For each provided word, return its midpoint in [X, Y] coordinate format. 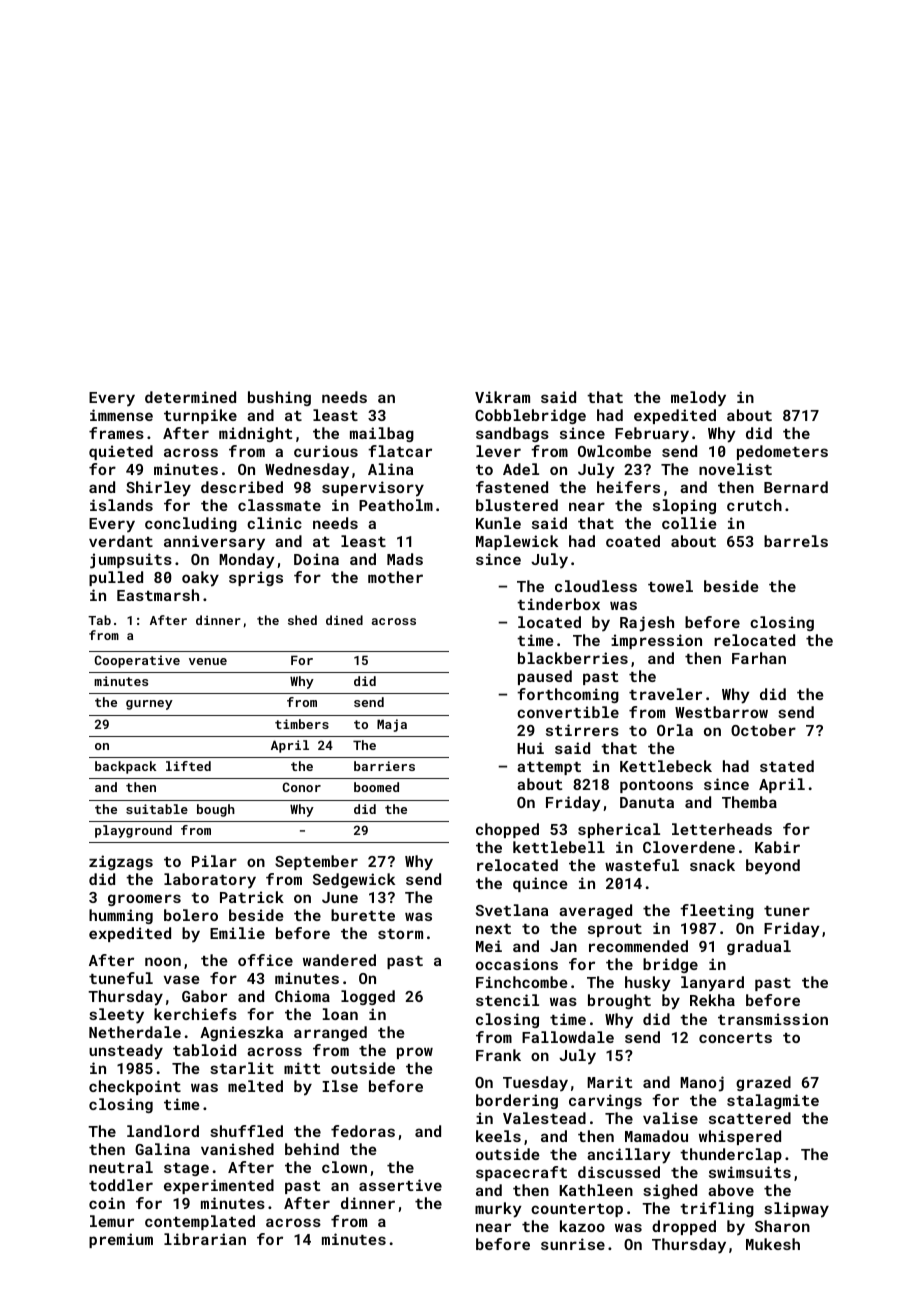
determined [190, 397]
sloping [684, 506]
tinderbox [558, 604]
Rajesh [647, 624]
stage [186, 1169]
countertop [577, 1210]
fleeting [717, 911]
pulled [116, 578]
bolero [191, 915]
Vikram [502, 397]
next [493, 929]
